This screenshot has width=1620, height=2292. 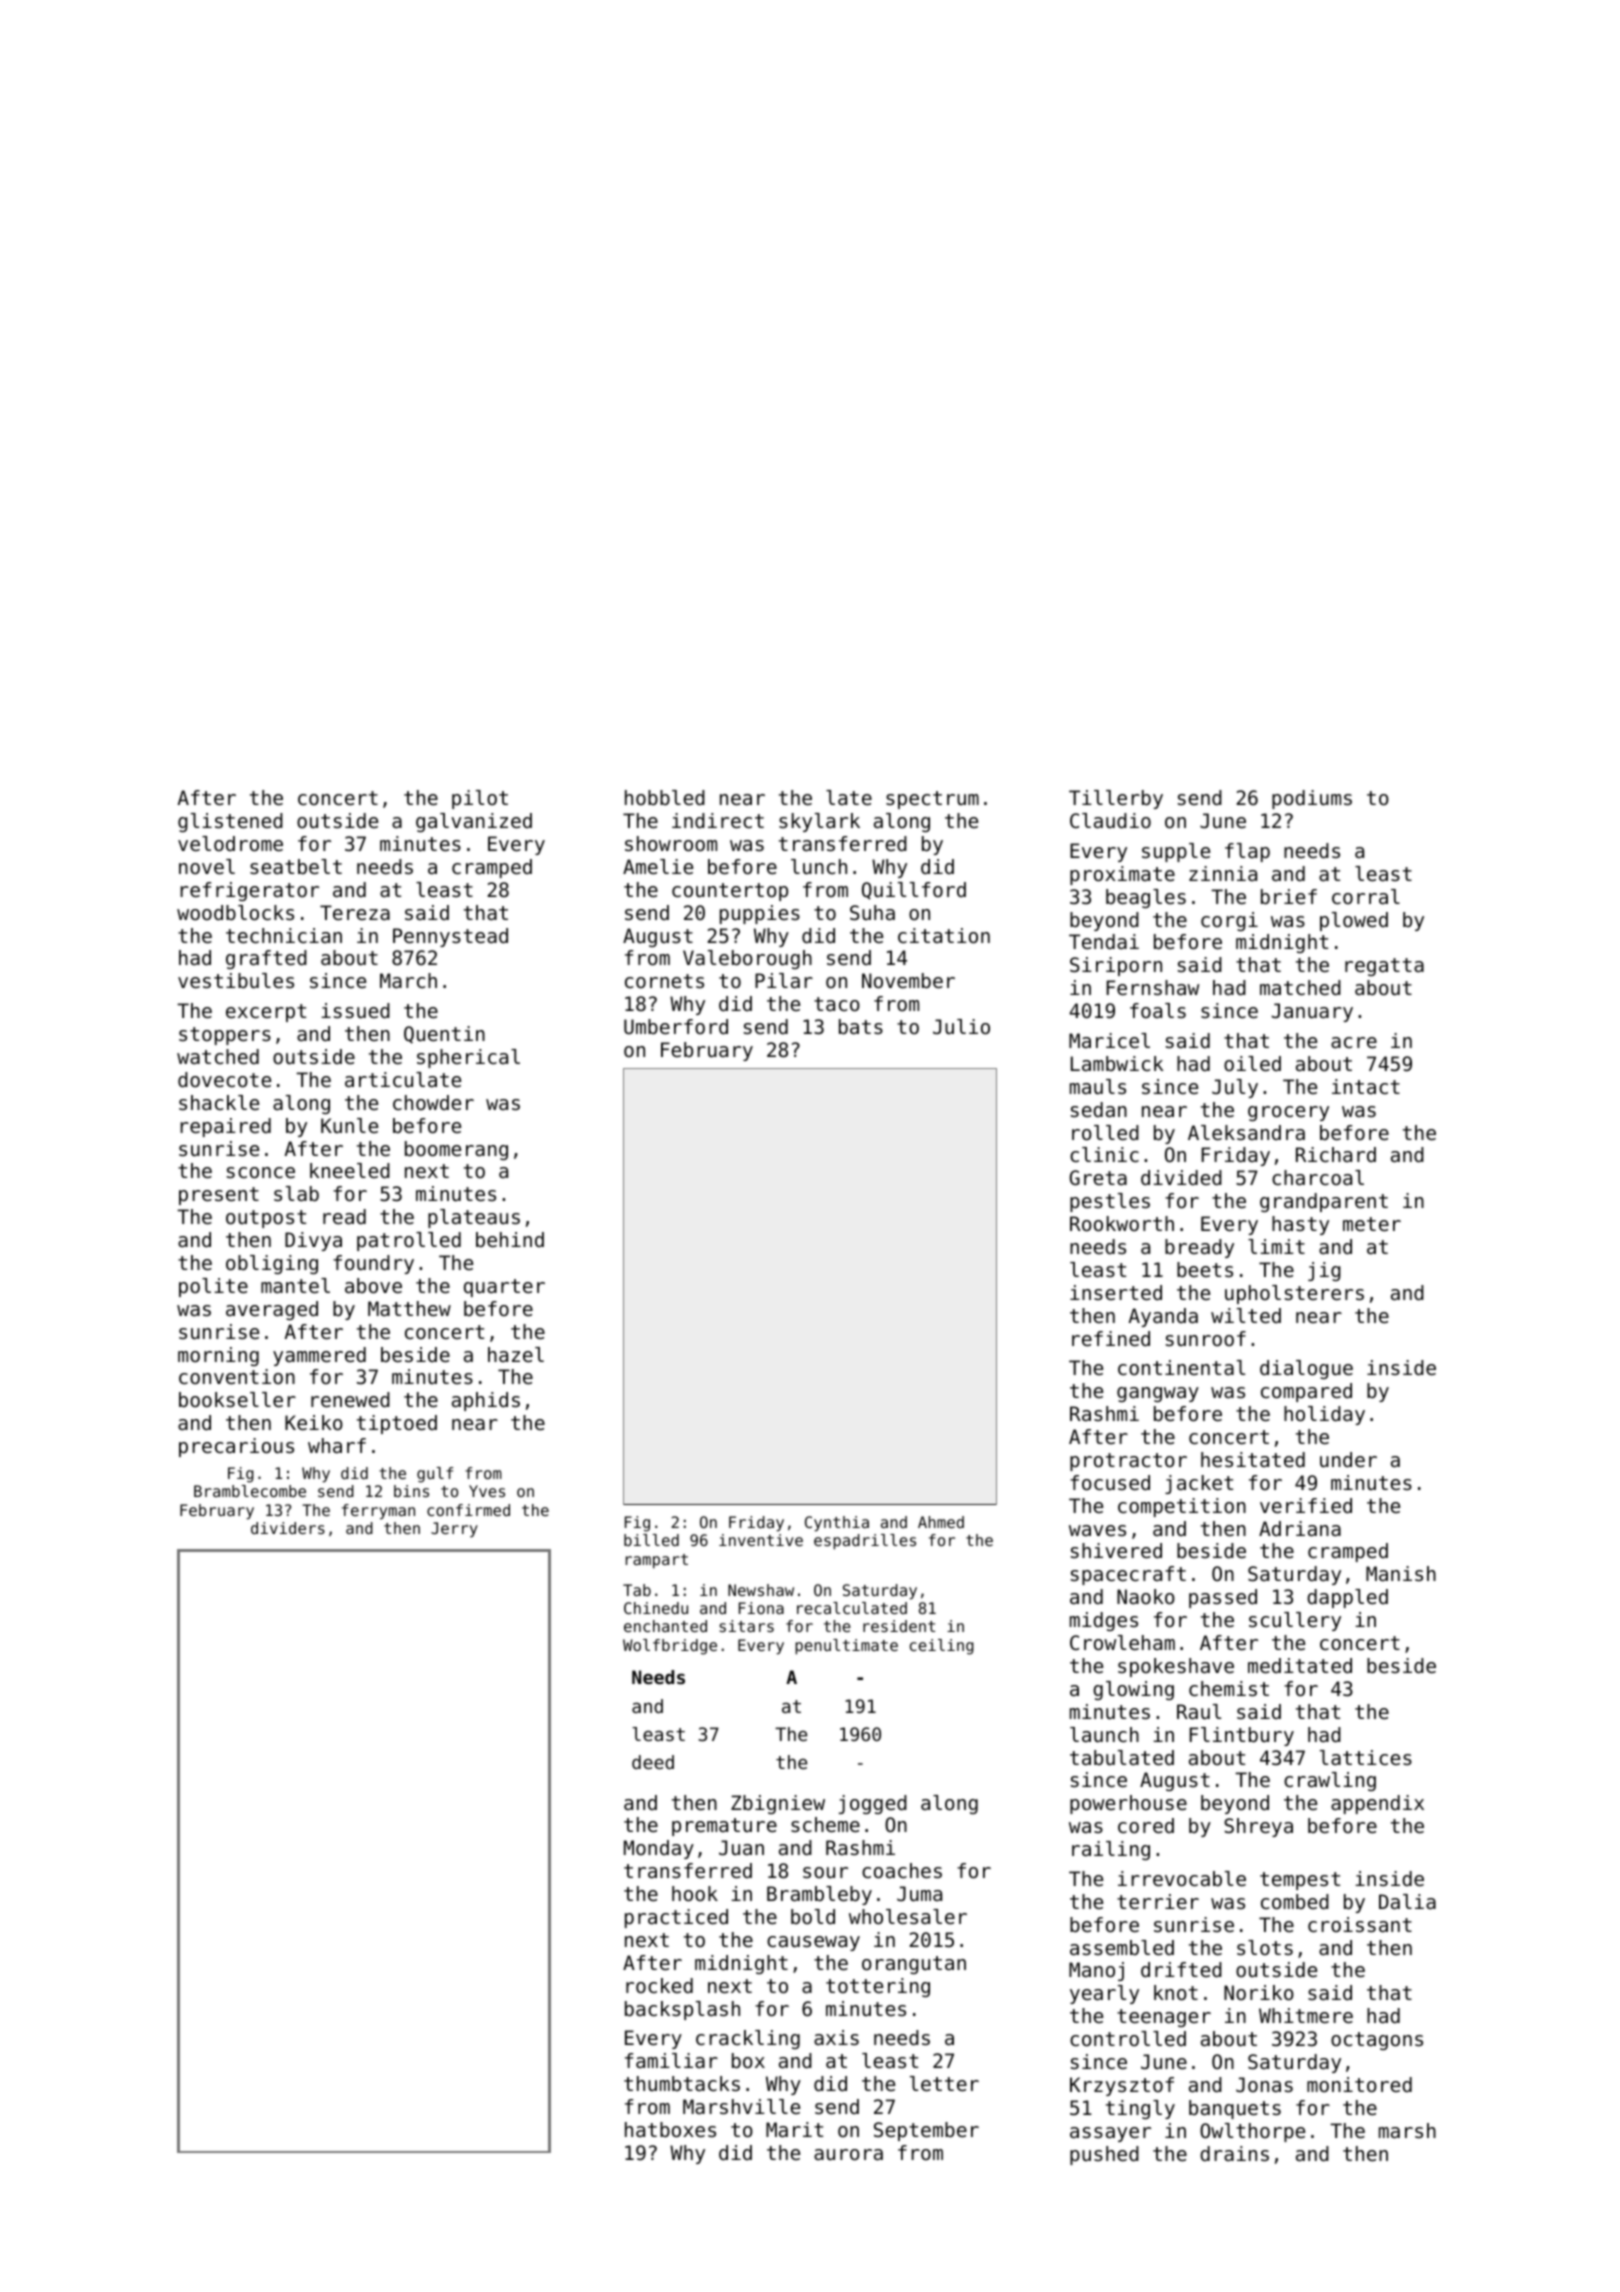 What do you see at coordinates (1111, 1339) in the screenshot?
I see `refined` at bounding box center [1111, 1339].
